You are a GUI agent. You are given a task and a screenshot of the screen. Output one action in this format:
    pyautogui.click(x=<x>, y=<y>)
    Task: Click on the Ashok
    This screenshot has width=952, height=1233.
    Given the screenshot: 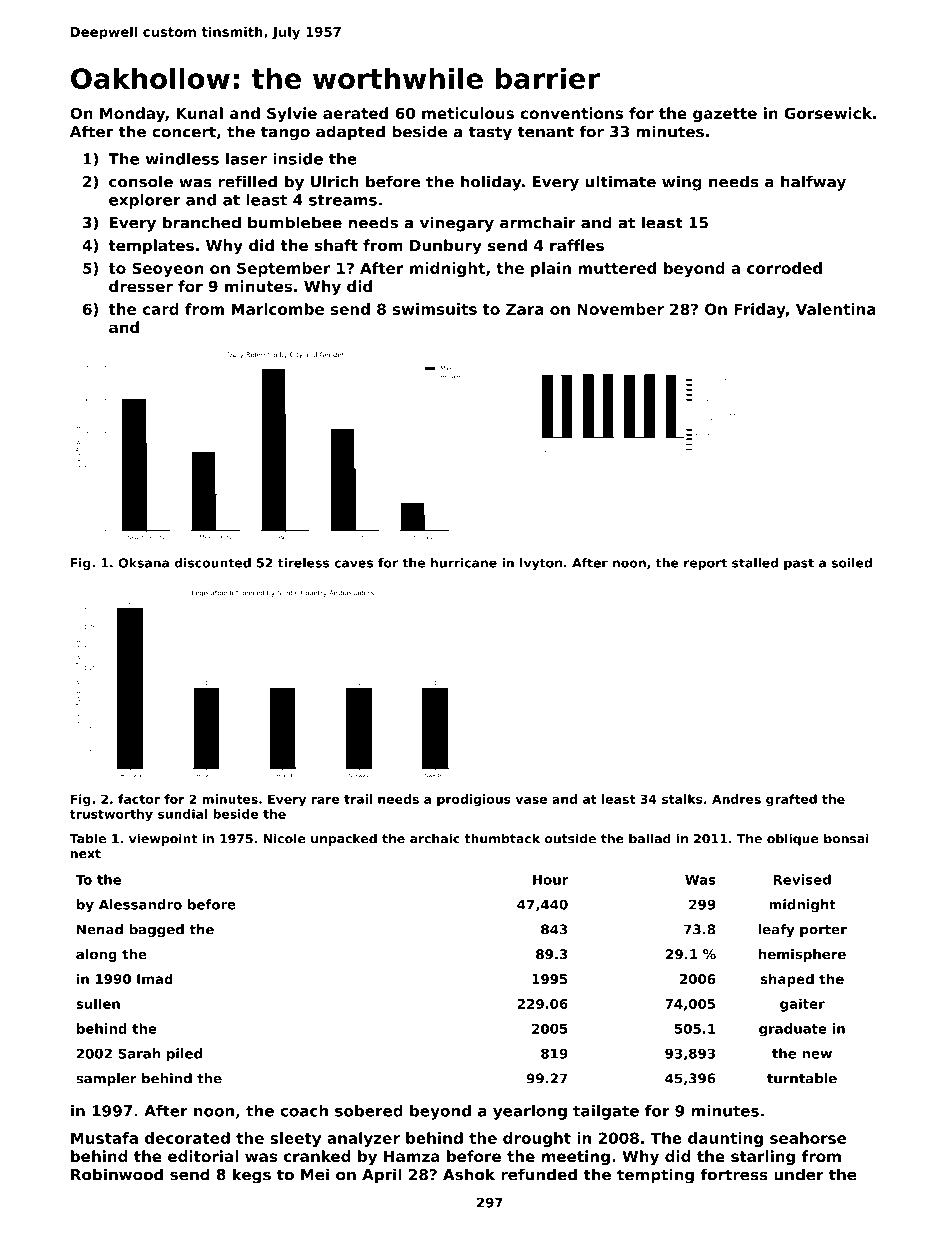 What is the action you would take?
    pyautogui.click(x=469, y=1174)
